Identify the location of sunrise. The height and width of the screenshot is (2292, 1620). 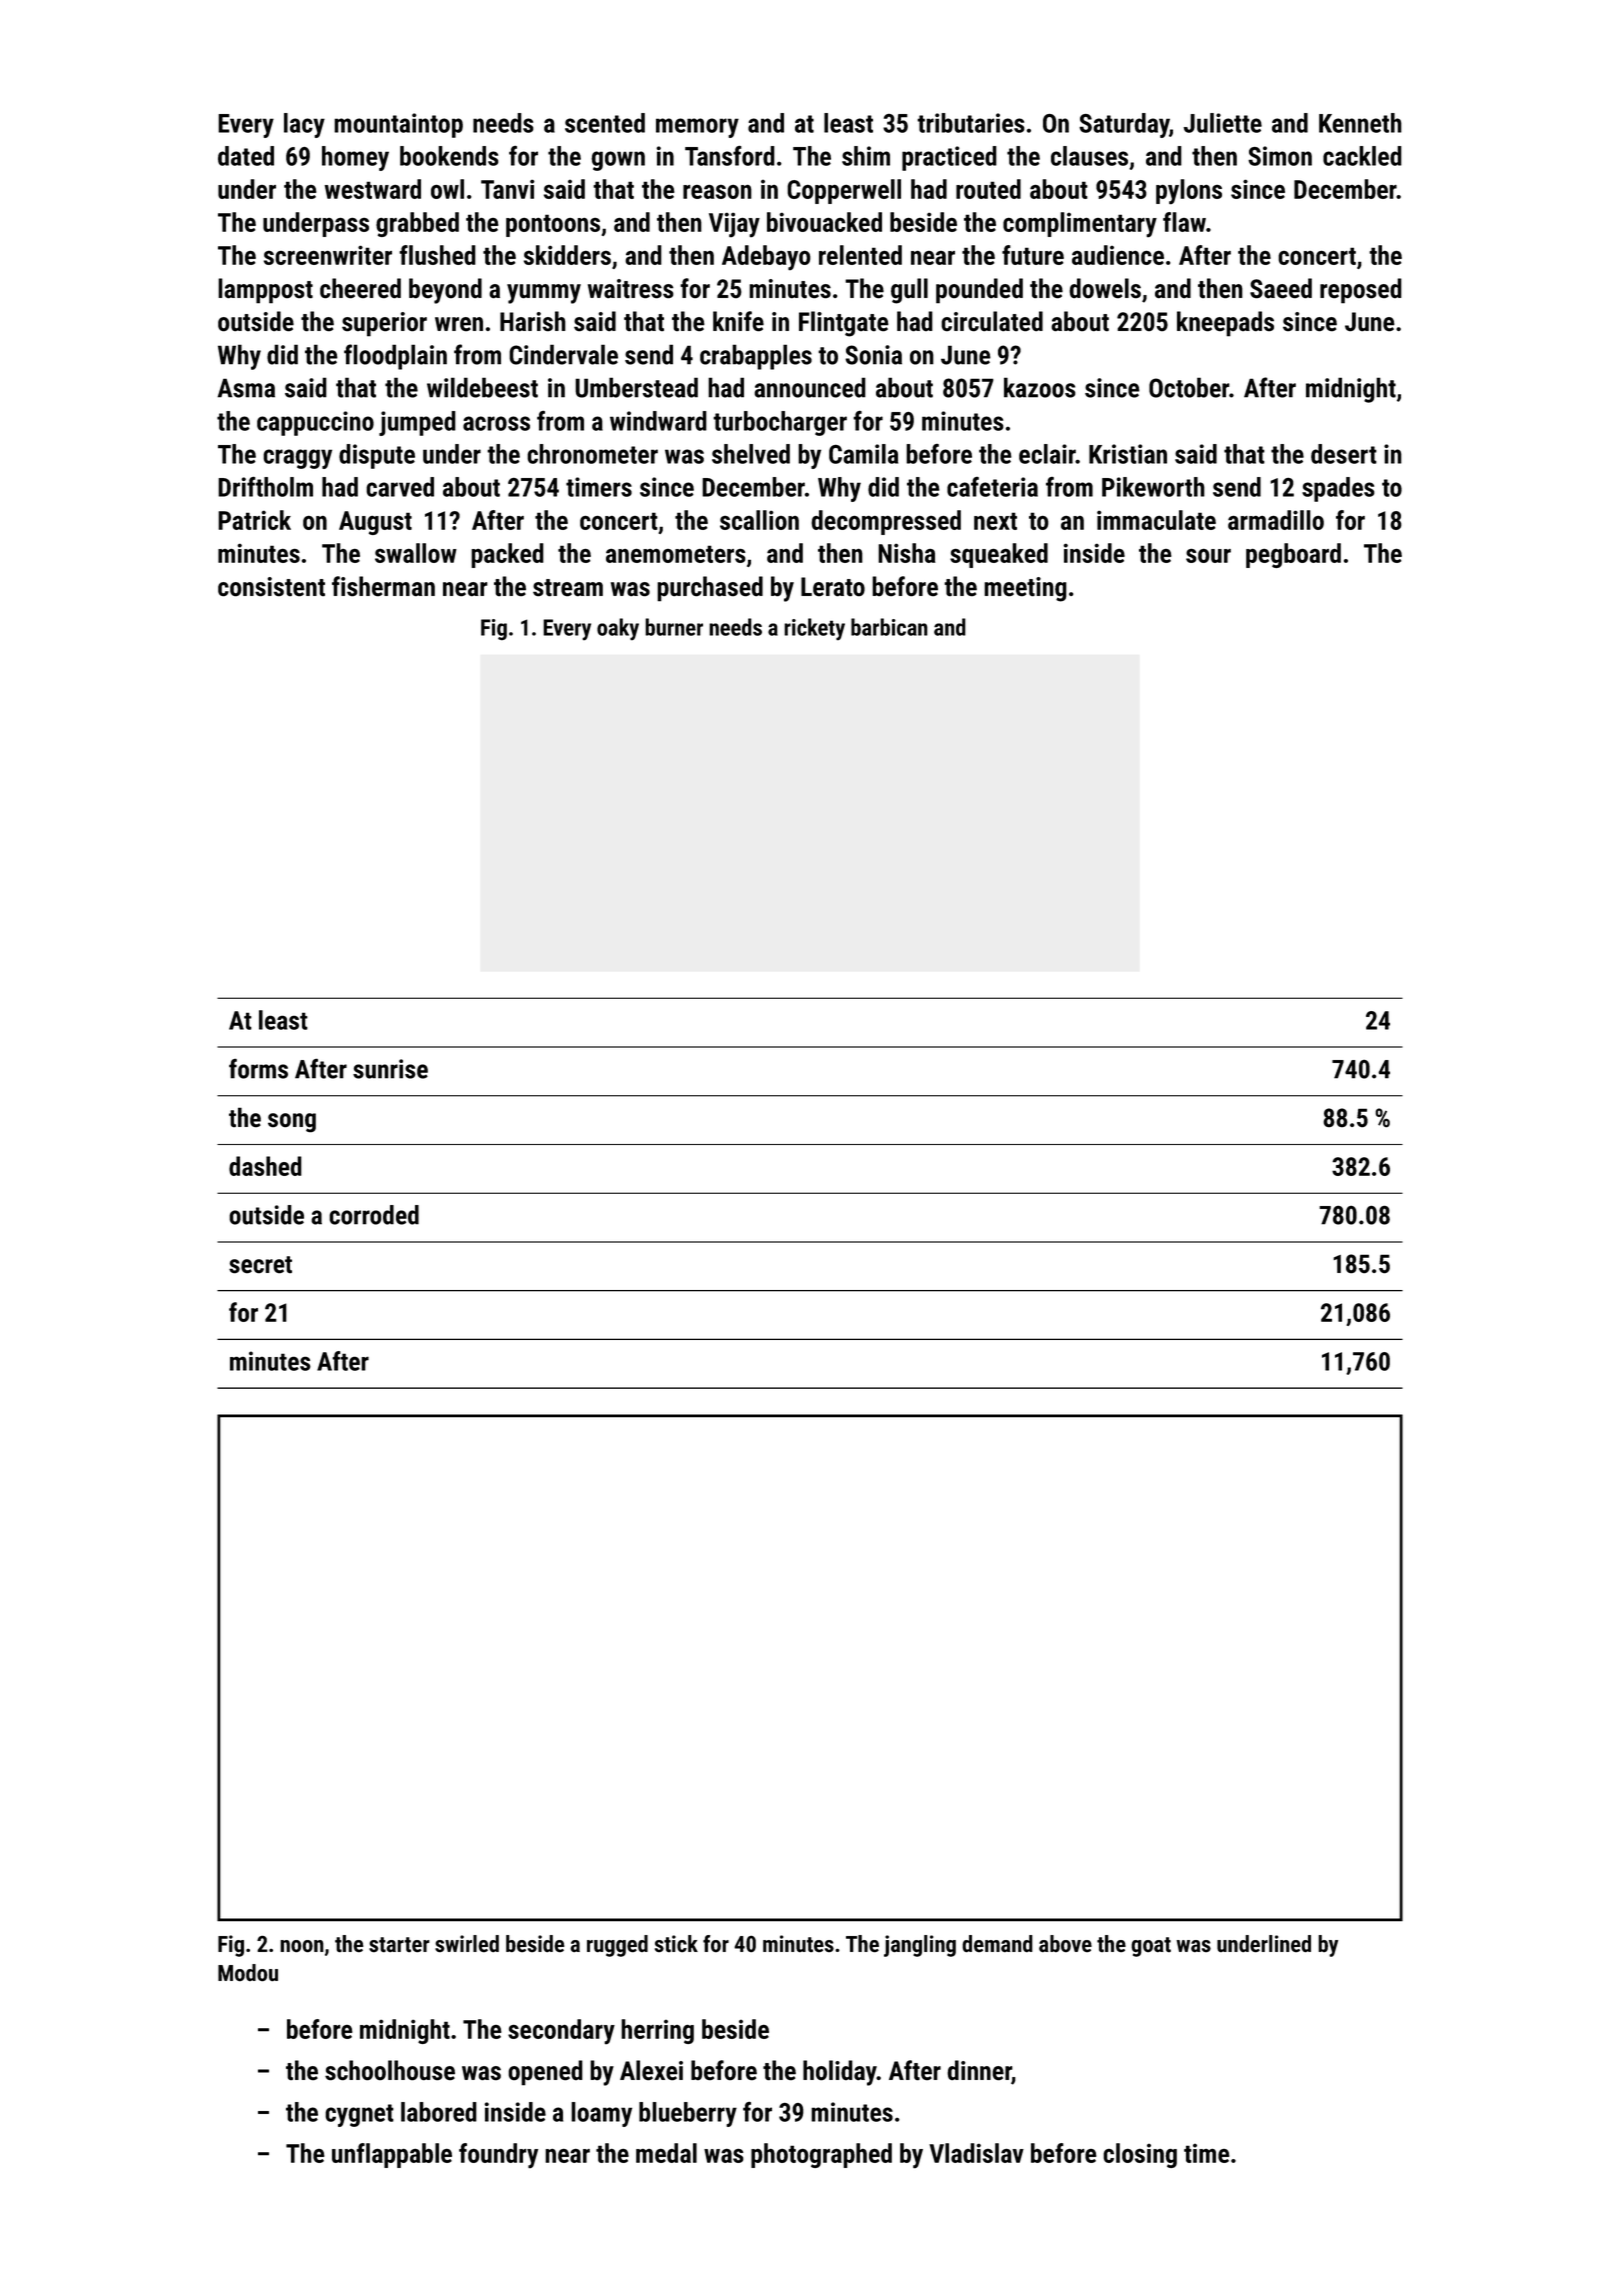
(390, 1069).
